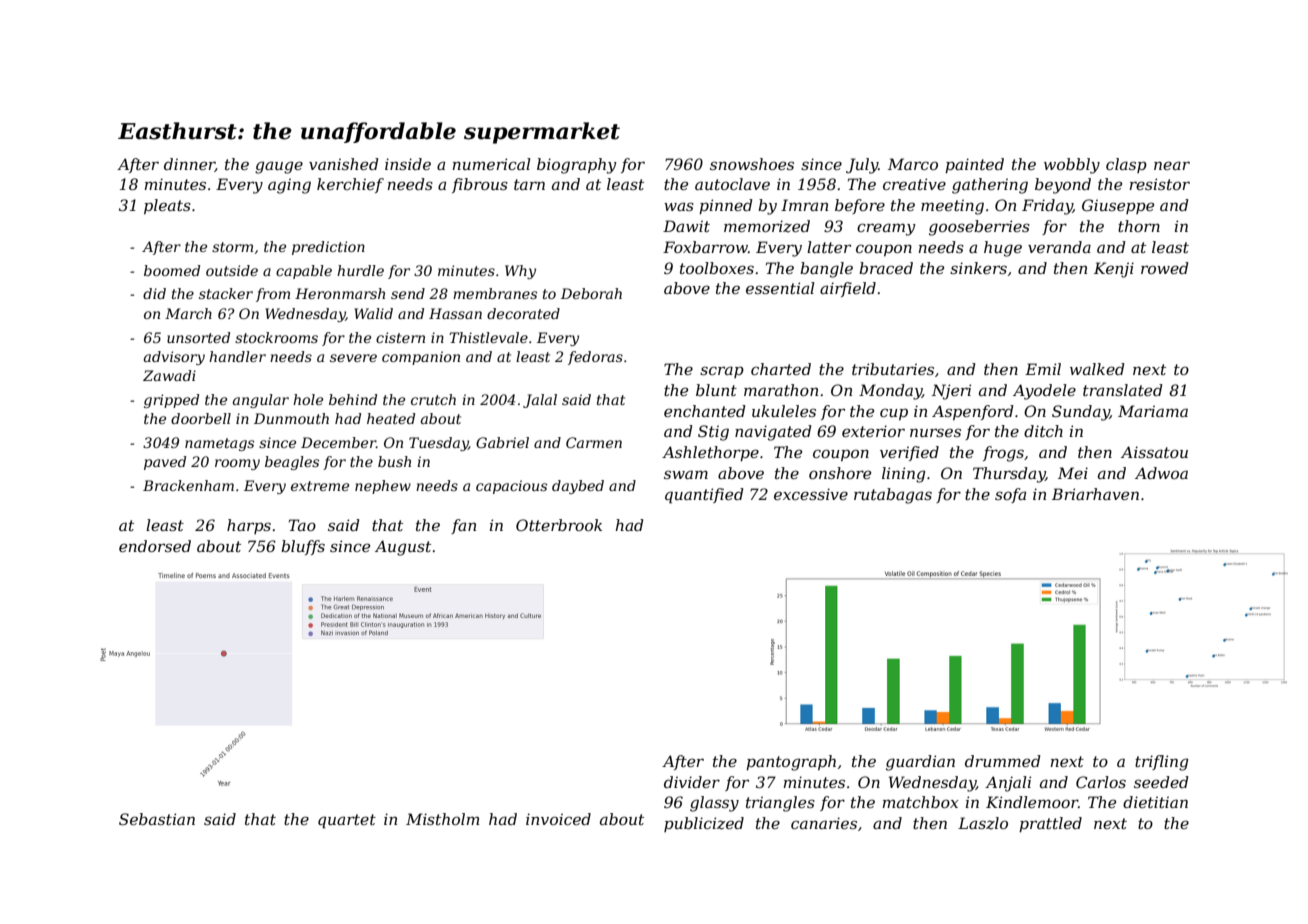 The image size is (1308, 924). I want to click on unsorted, so click(198, 337).
